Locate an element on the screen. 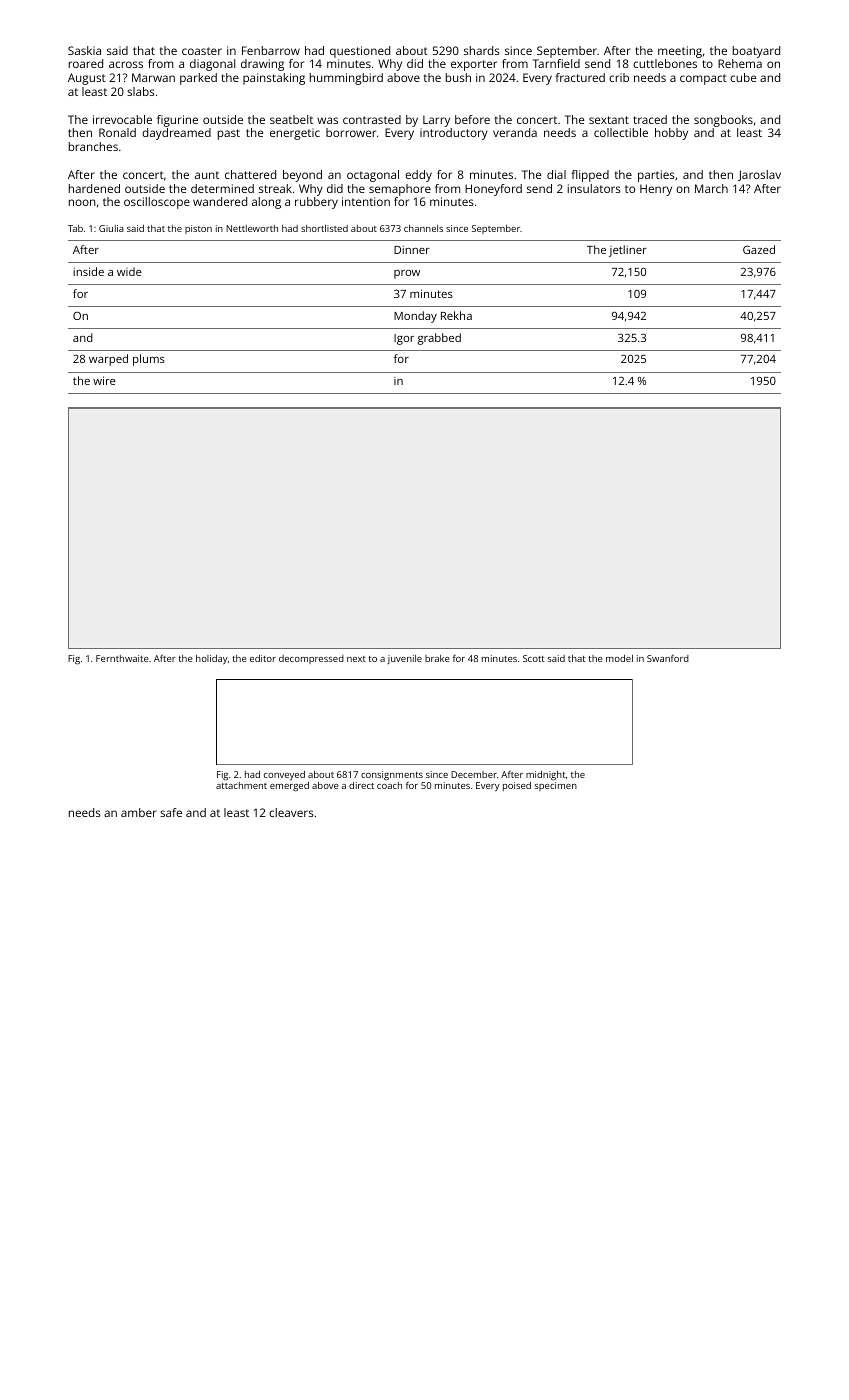  veranda is located at coordinates (515, 132).
